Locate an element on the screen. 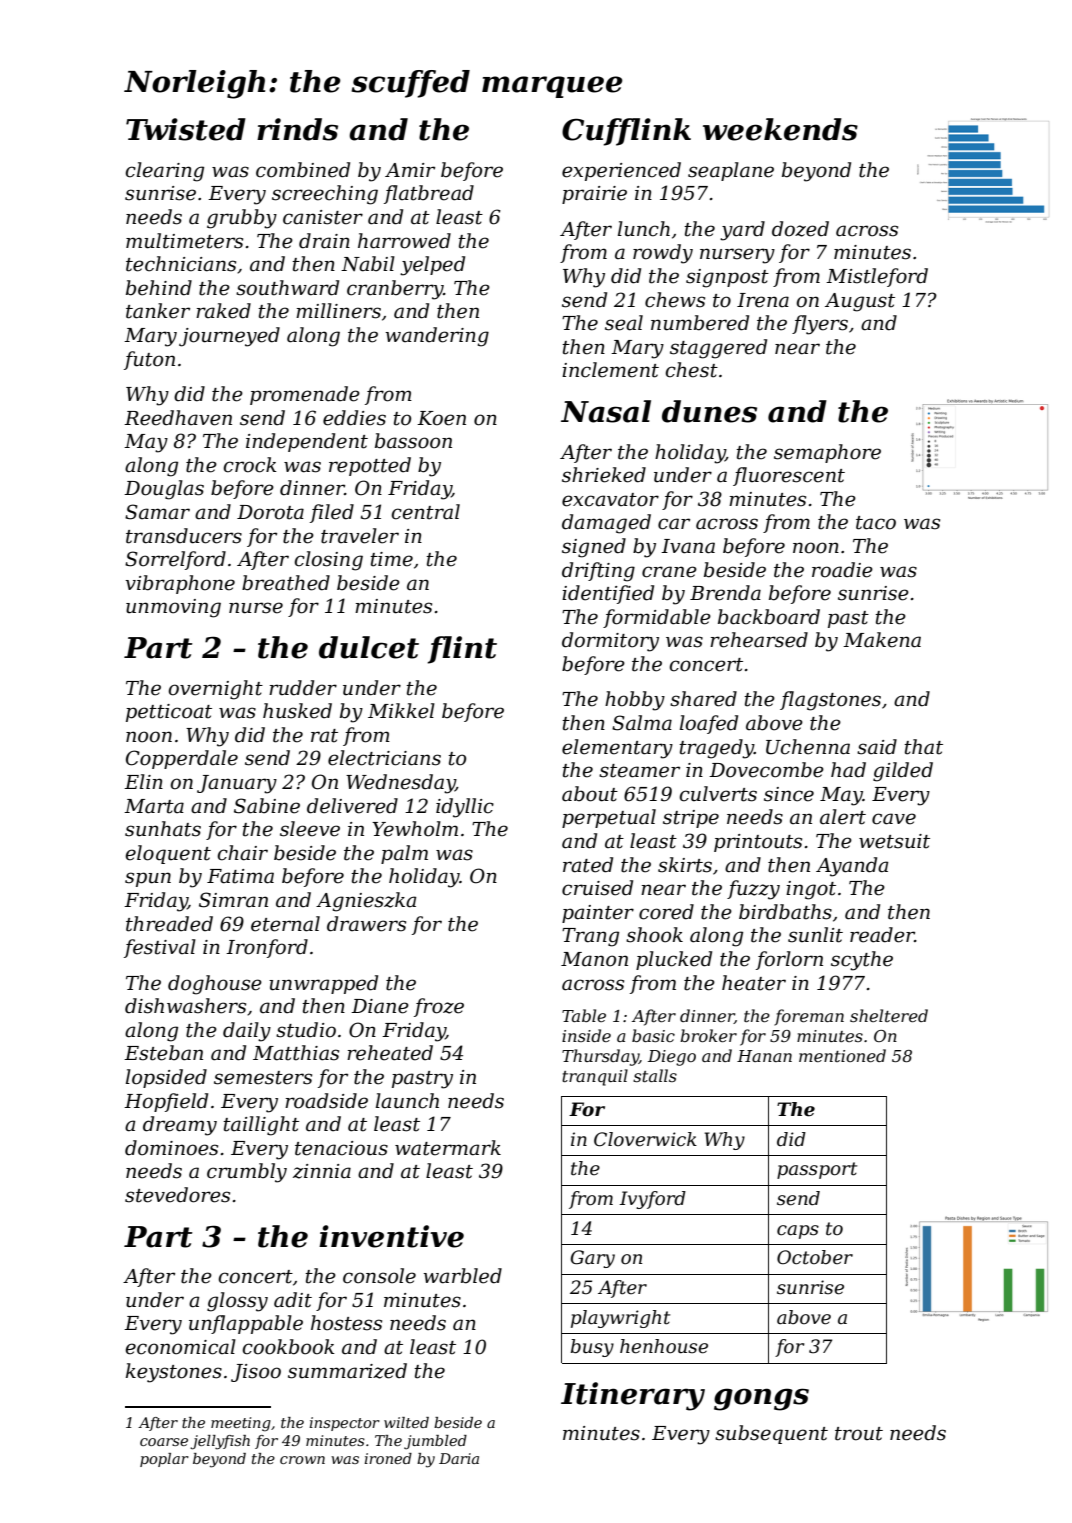  scythe is located at coordinates (862, 961).
